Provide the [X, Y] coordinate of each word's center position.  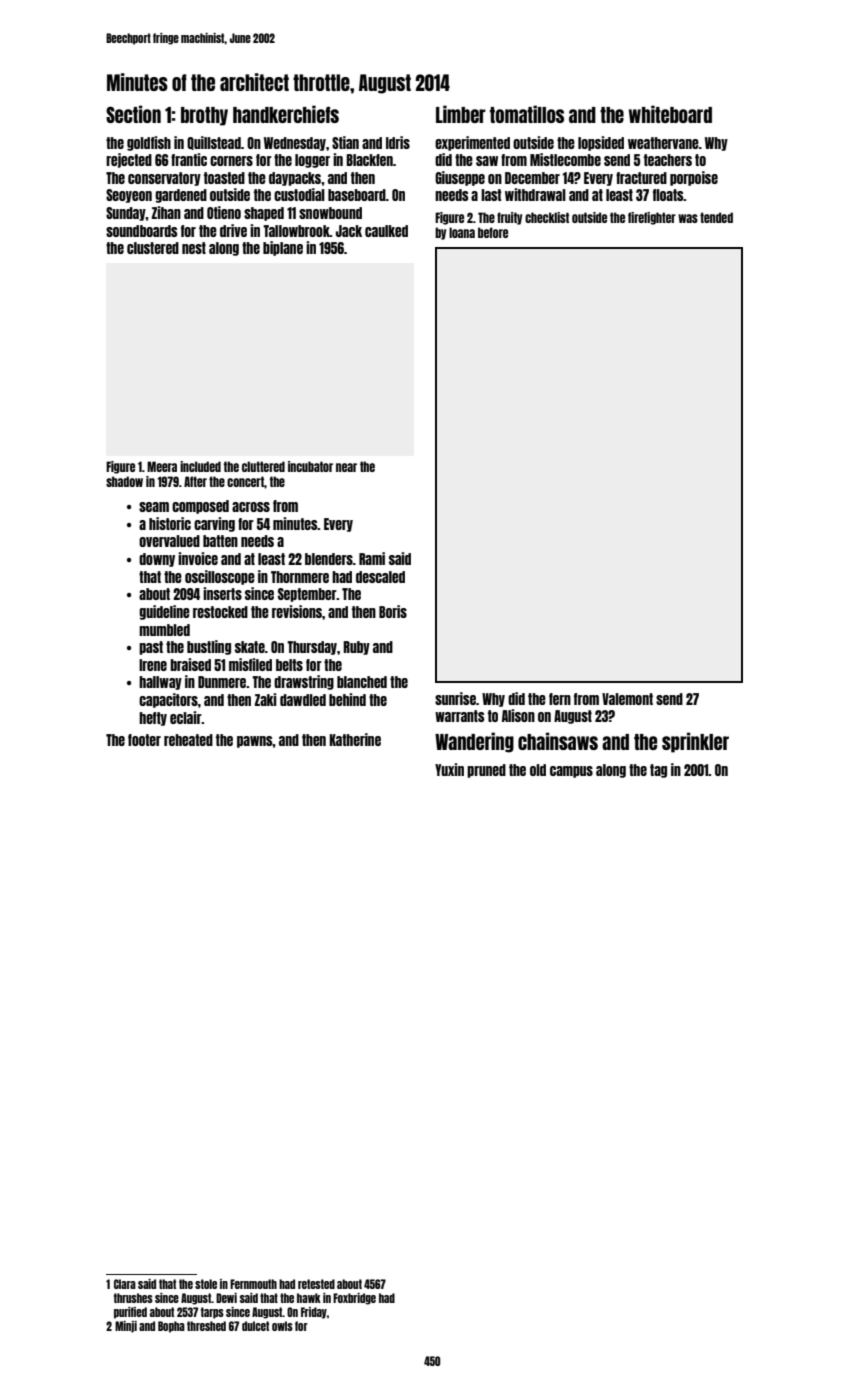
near [346, 467]
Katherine [355, 739]
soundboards [141, 231]
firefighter [652, 218]
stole [206, 1284]
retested [316, 1284]
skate [250, 647]
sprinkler [695, 742]
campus [571, 772]
